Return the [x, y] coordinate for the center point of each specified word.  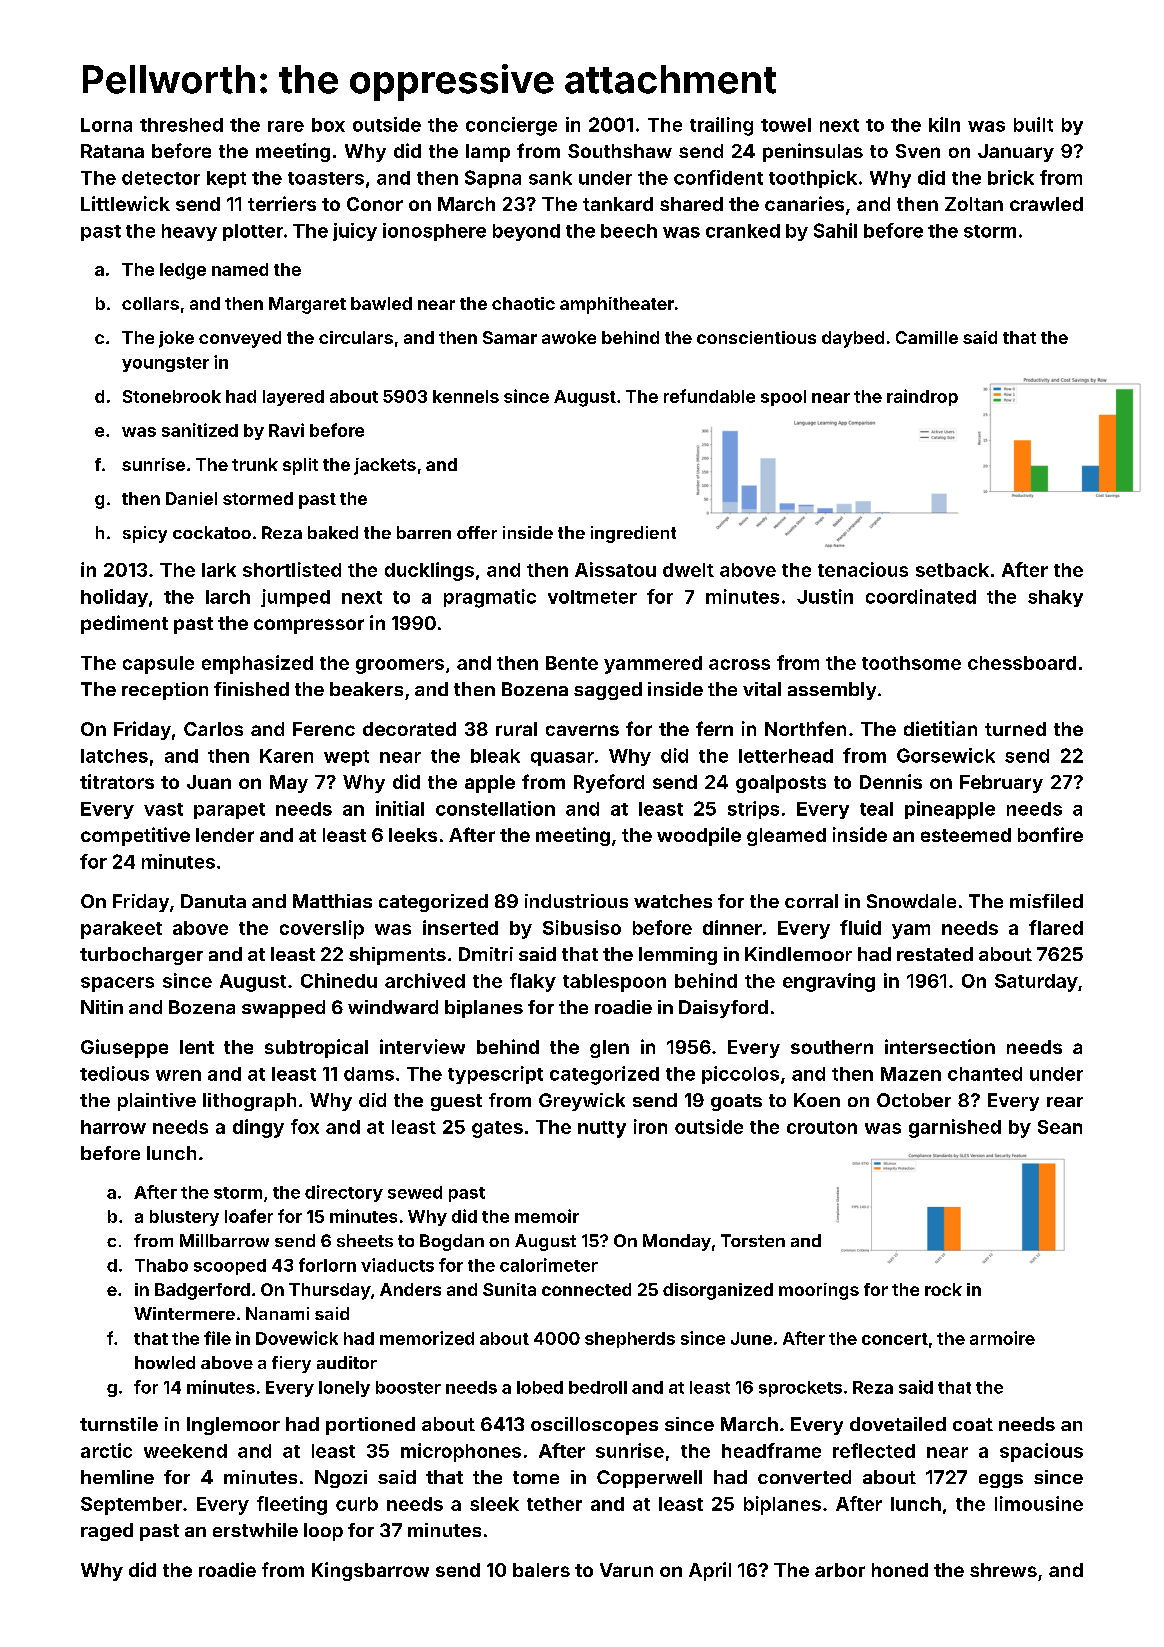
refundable [709, 396]
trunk [255, 464]
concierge [511, 126]
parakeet [121, 930]
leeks [413, 835]
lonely [344, 1389]
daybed [853, 339]
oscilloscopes [594, 1426]
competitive [135, 836]
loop [323, 1532]
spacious [1041, 1452]
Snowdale [911, 901]
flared [1056, 927]
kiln [944, 124]
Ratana [112, 151]
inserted [460, 927]
